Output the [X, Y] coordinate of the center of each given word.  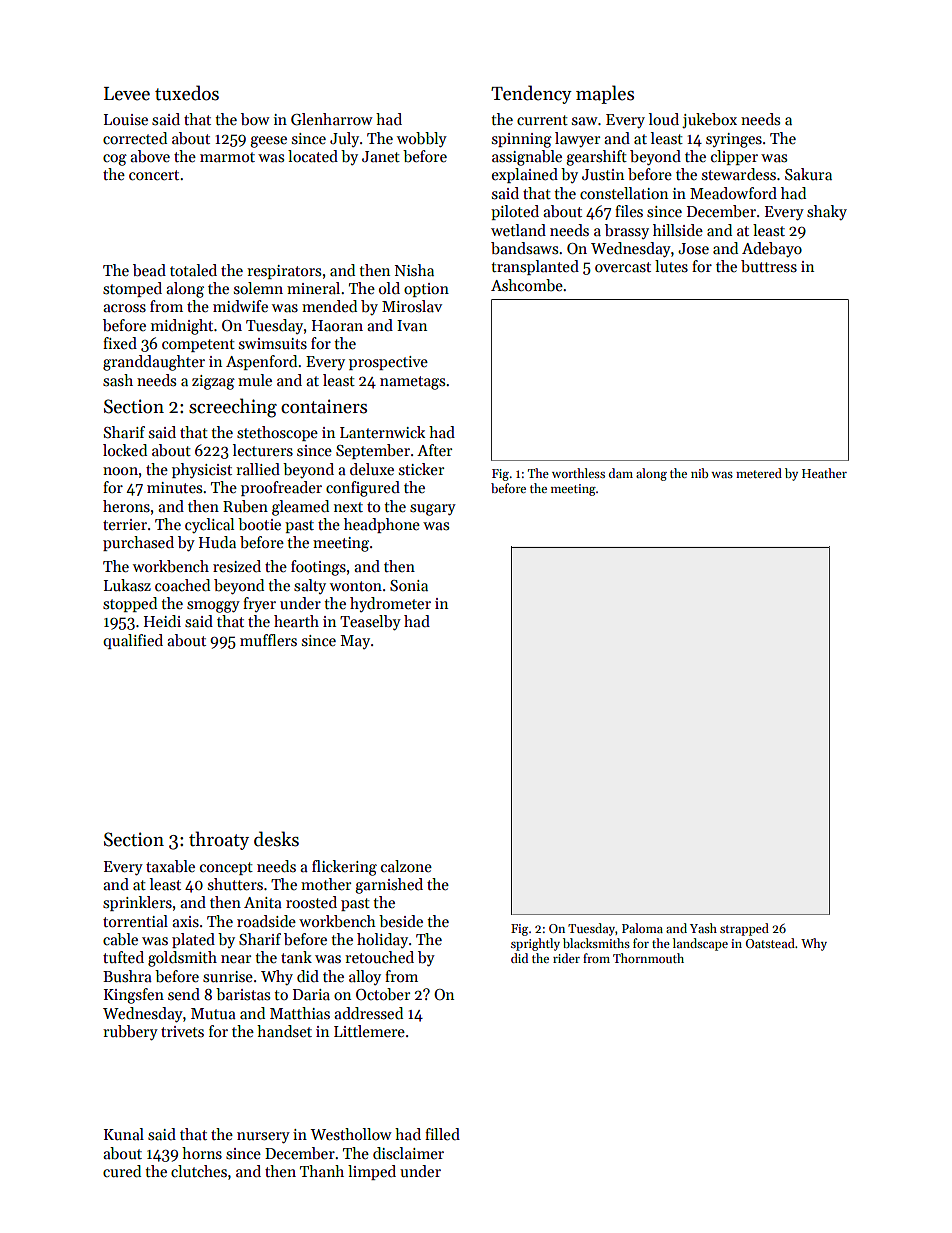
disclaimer [408, 1153]
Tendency [531, 94]
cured [122, 1171]
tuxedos [187, 93]
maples [605, 94]
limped [372, 1172]
